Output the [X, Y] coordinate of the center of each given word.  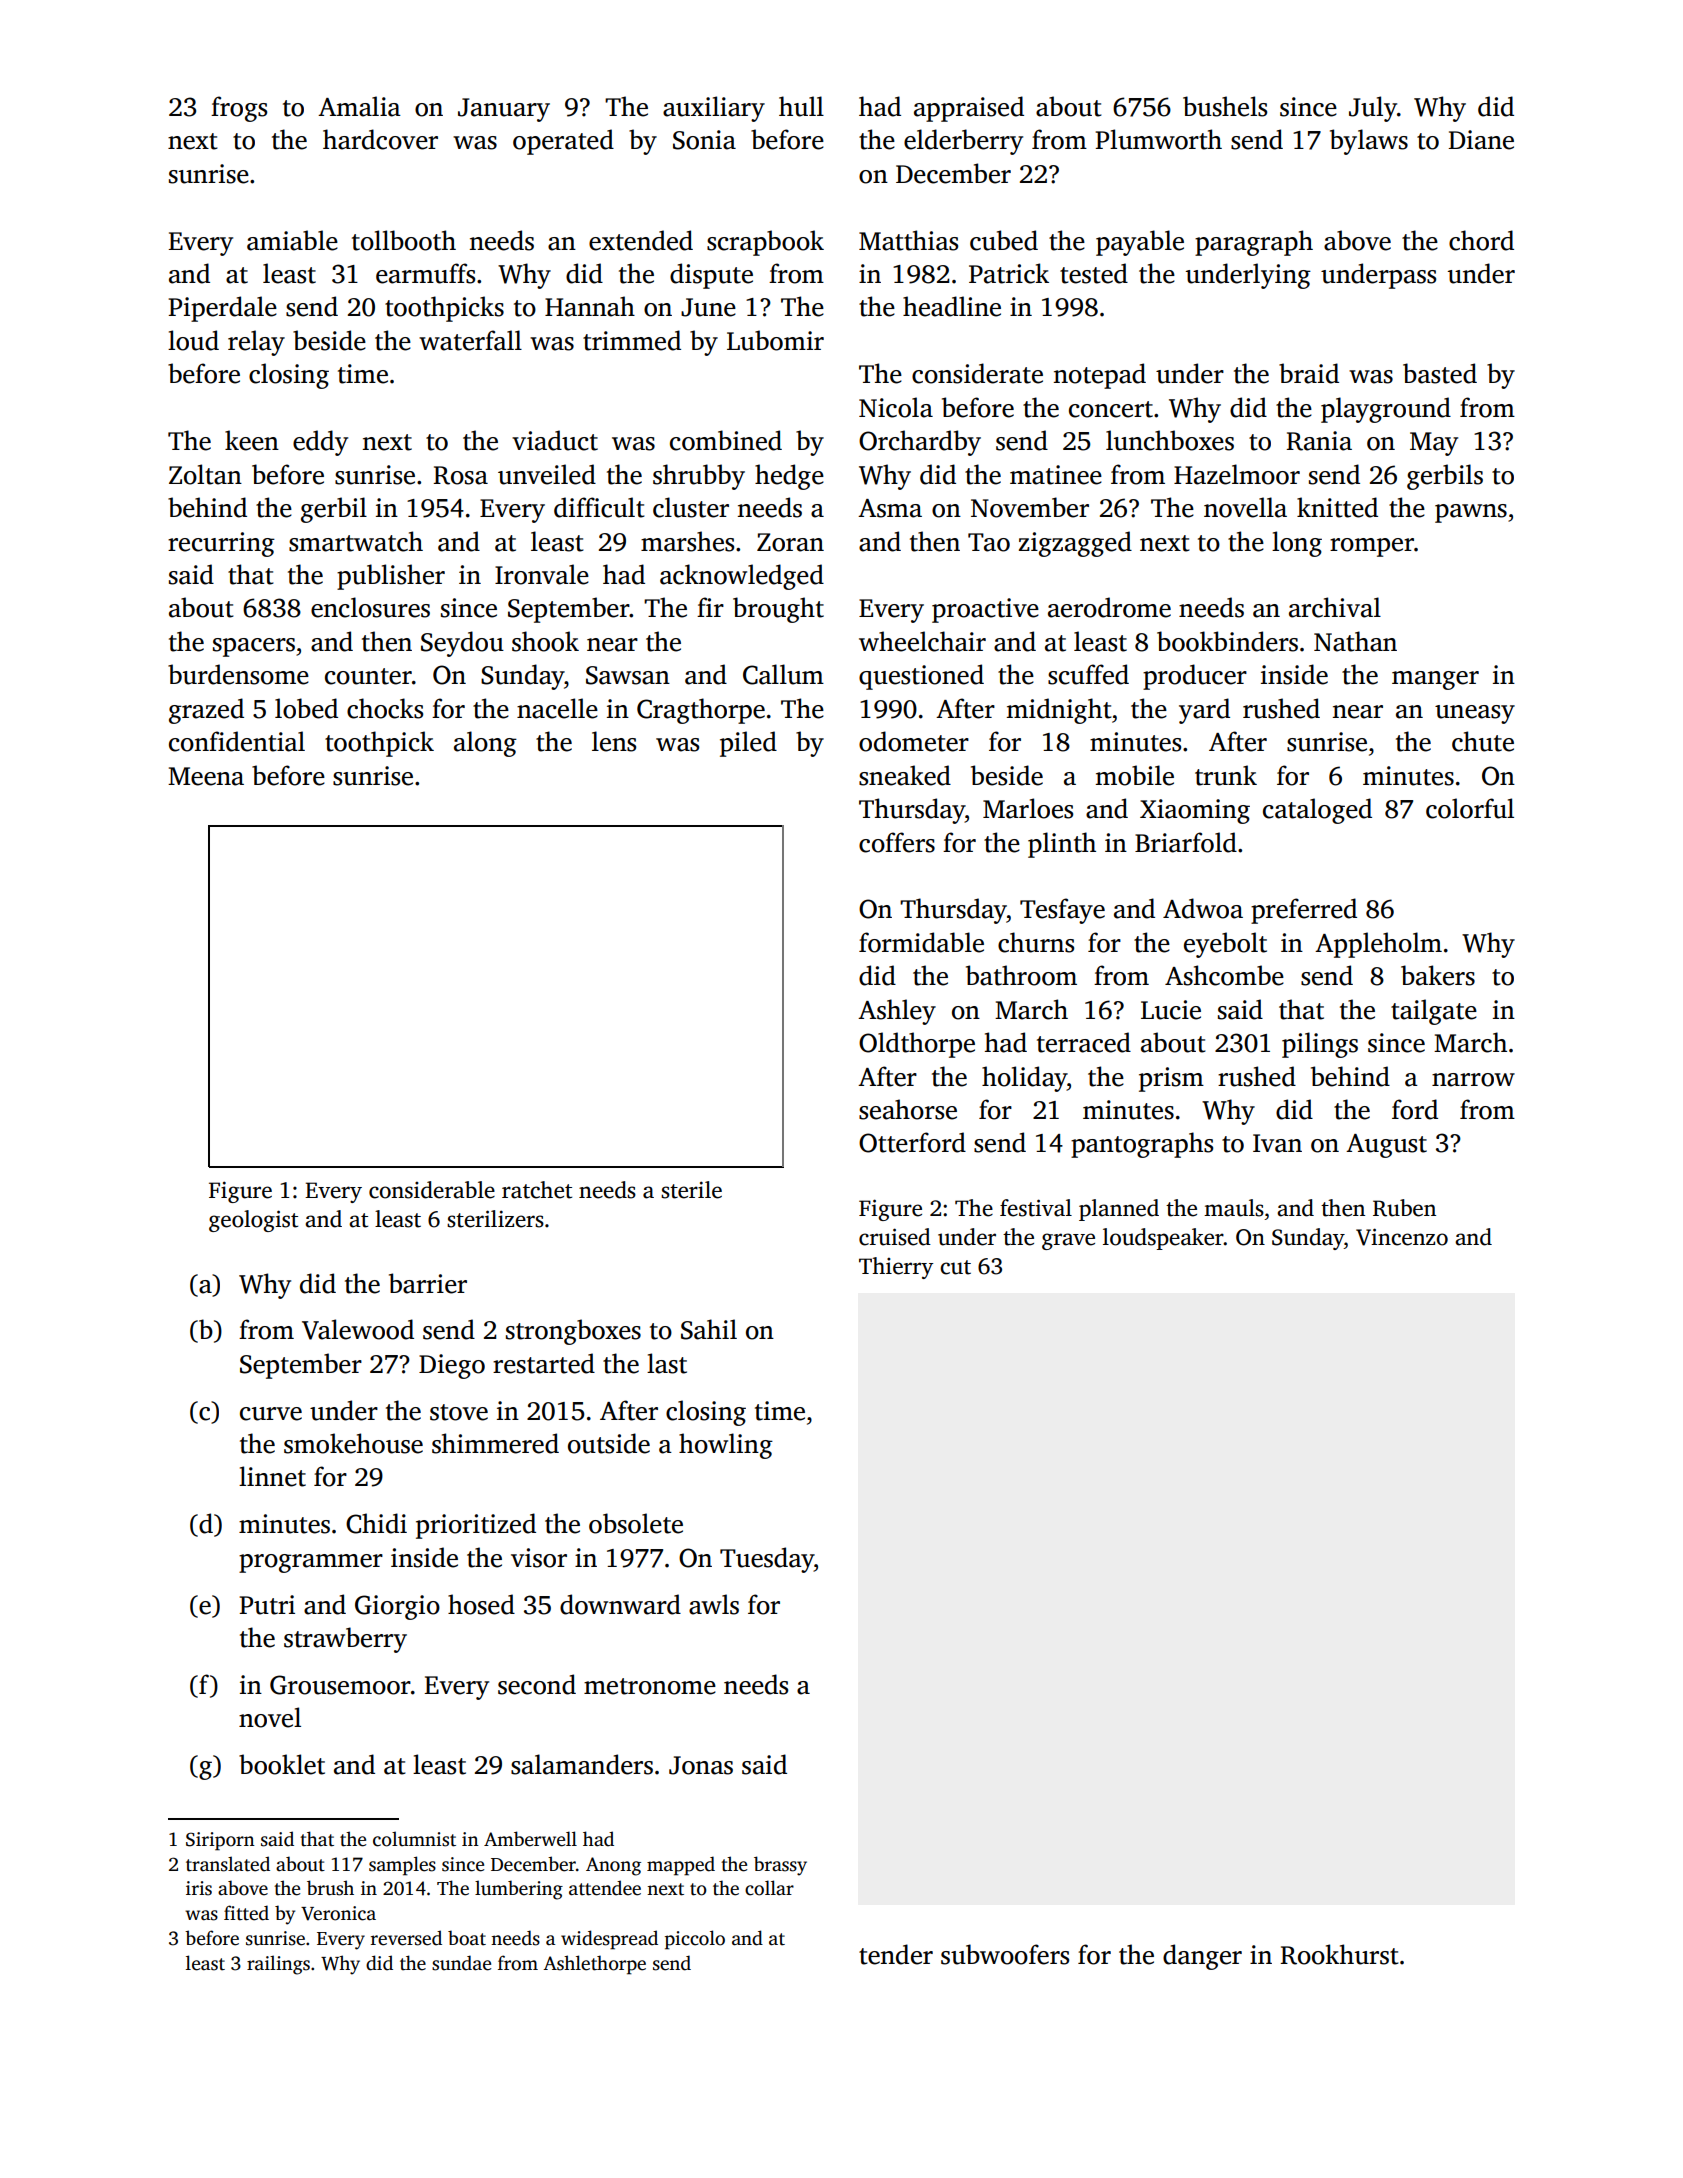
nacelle [557, 708]
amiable [292, 240]
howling [726, 1446]
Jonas [701, 1765]
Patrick [1009, 273]
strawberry [345, 1640]
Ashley [897, 1012]
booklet [282, 1764]
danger [1202, 1957]
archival [1335, 607]
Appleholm [1378, 945]
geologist [253, 1221]
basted [1440, 373]
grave [1068, 1241]
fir [710, 607]
